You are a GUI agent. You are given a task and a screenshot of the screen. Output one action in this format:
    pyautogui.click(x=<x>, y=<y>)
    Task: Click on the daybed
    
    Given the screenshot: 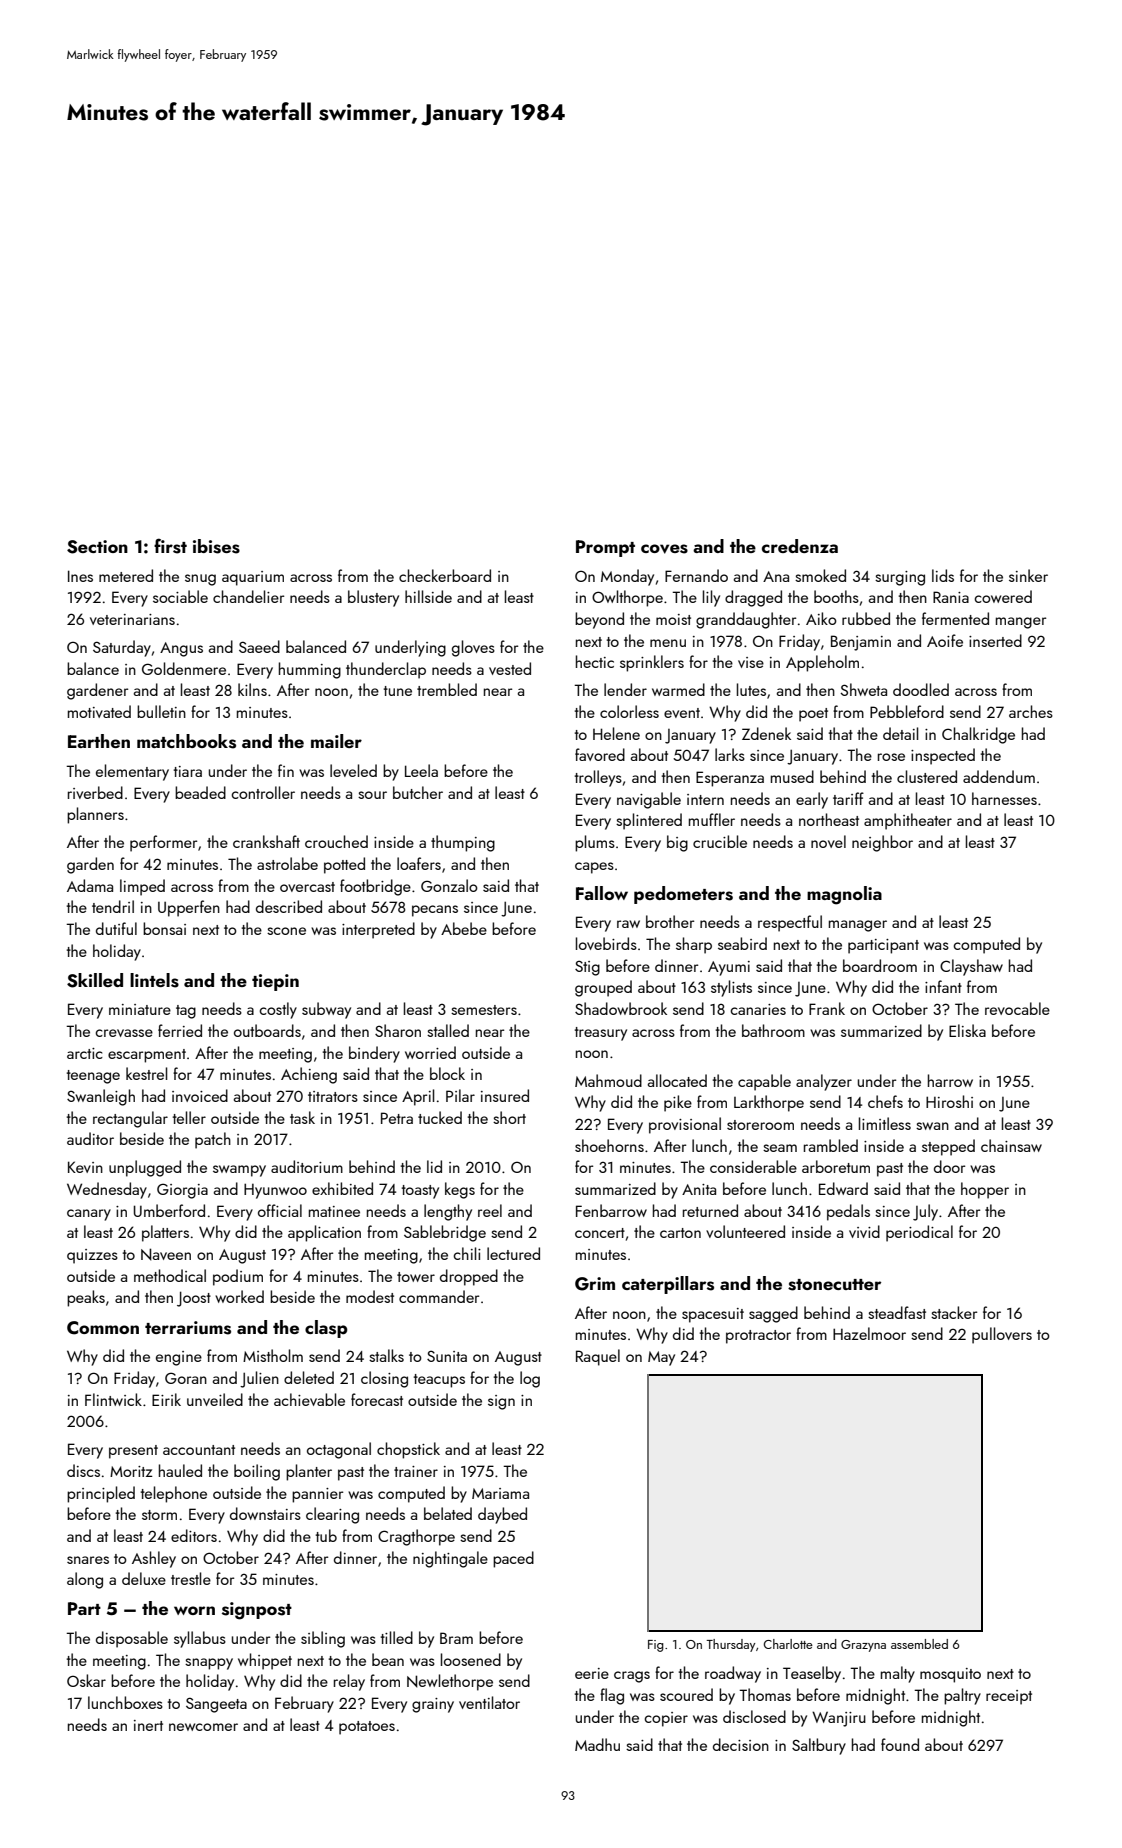 What is the action you would take?
    pyautogui.click(x=502, y=1515)
